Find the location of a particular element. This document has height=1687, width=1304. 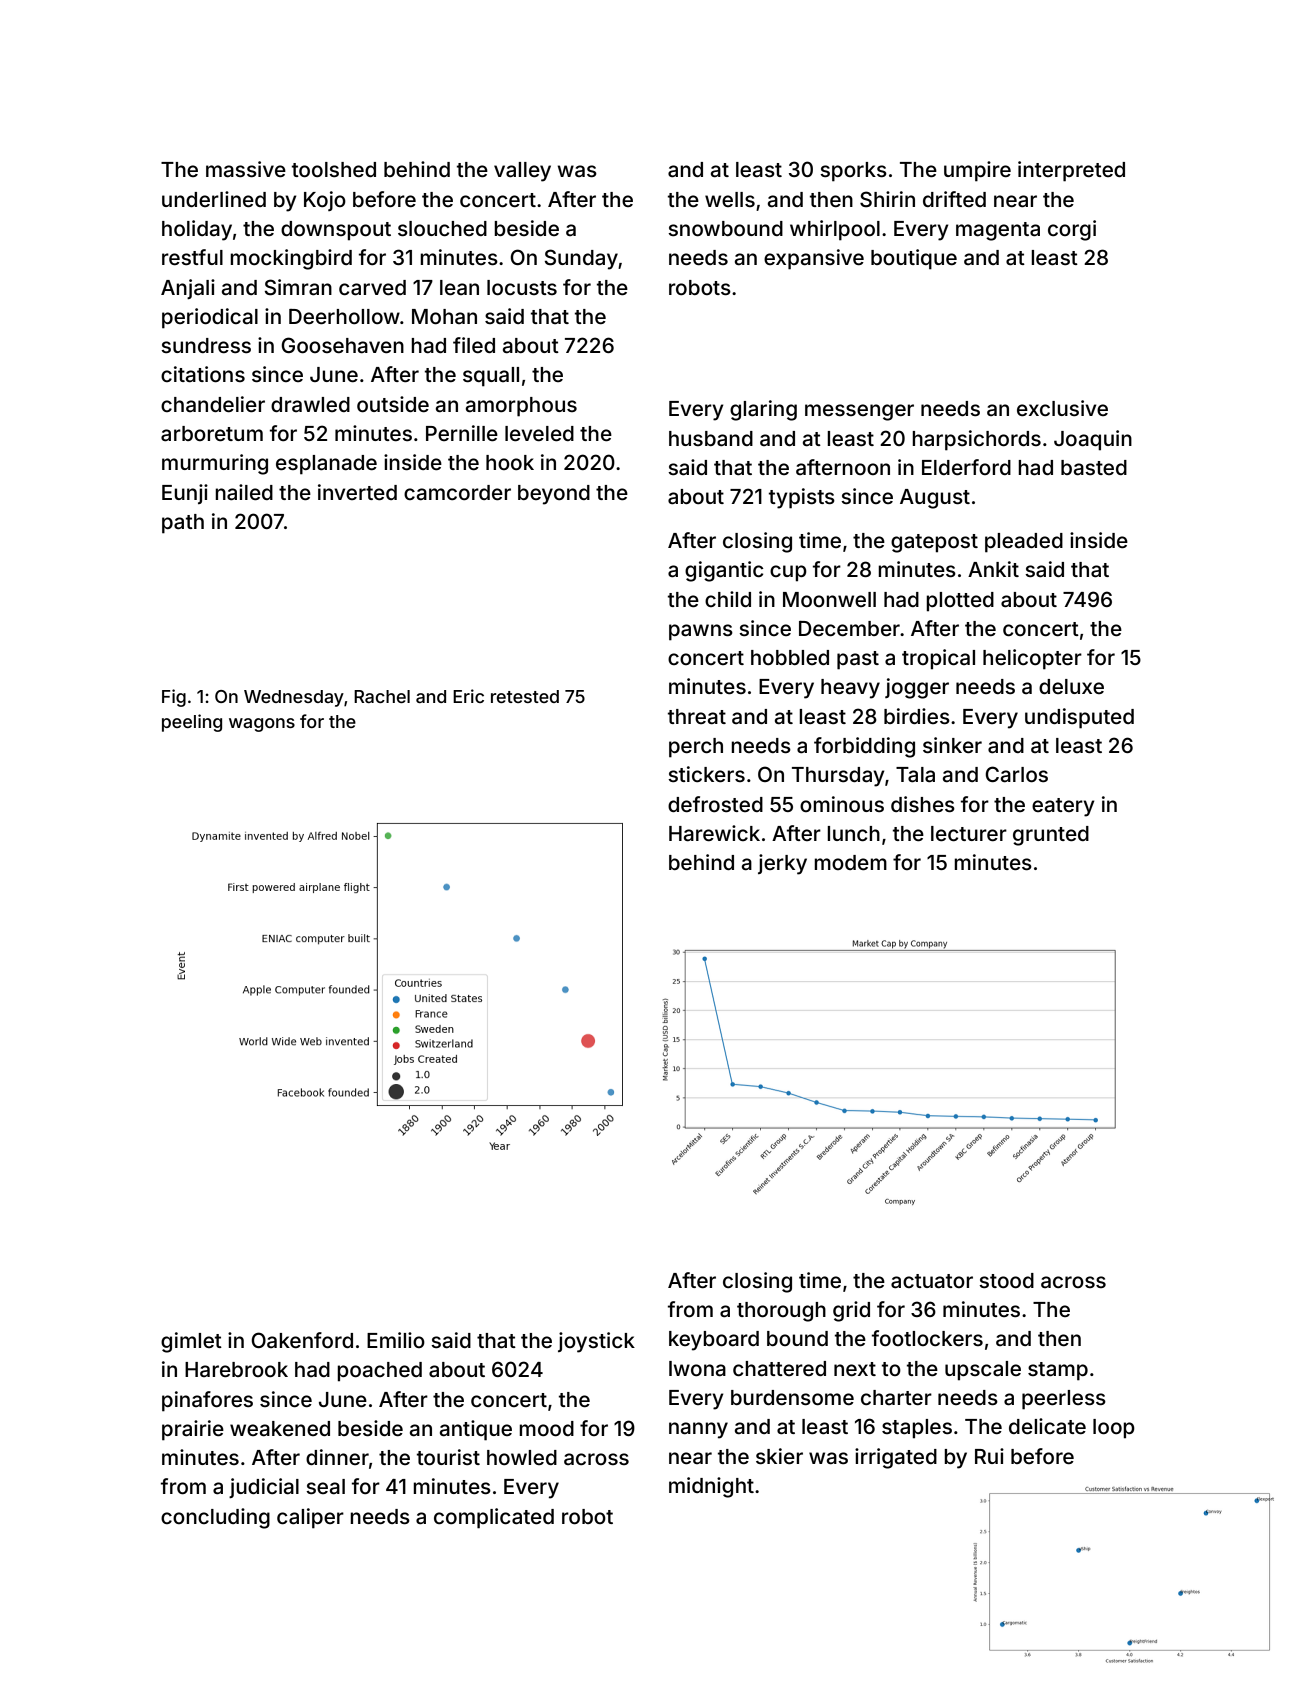

valley is located at coordinates (522, 172).
